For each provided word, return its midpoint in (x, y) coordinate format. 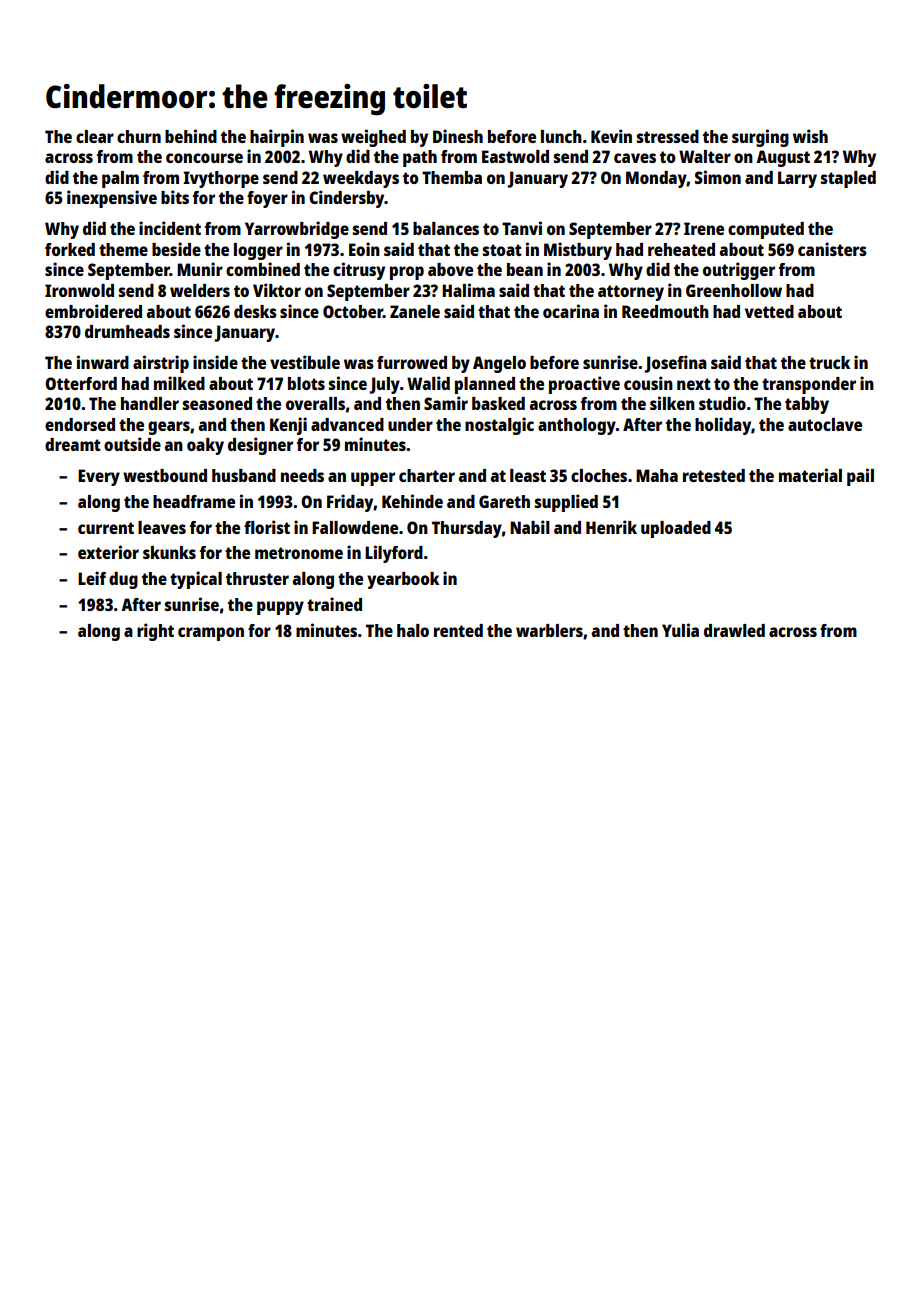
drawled (734, 630)
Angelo (499, 364)
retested (714, 475)
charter (427, 475)
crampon (211, 634)
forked (70, 249)
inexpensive (112, 199)
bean (525, 269)
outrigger (739, 271)
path (420, 158)
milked (179, 383)
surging (760, 138)
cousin (648, 383)
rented (458, 630)
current (106, 528)
